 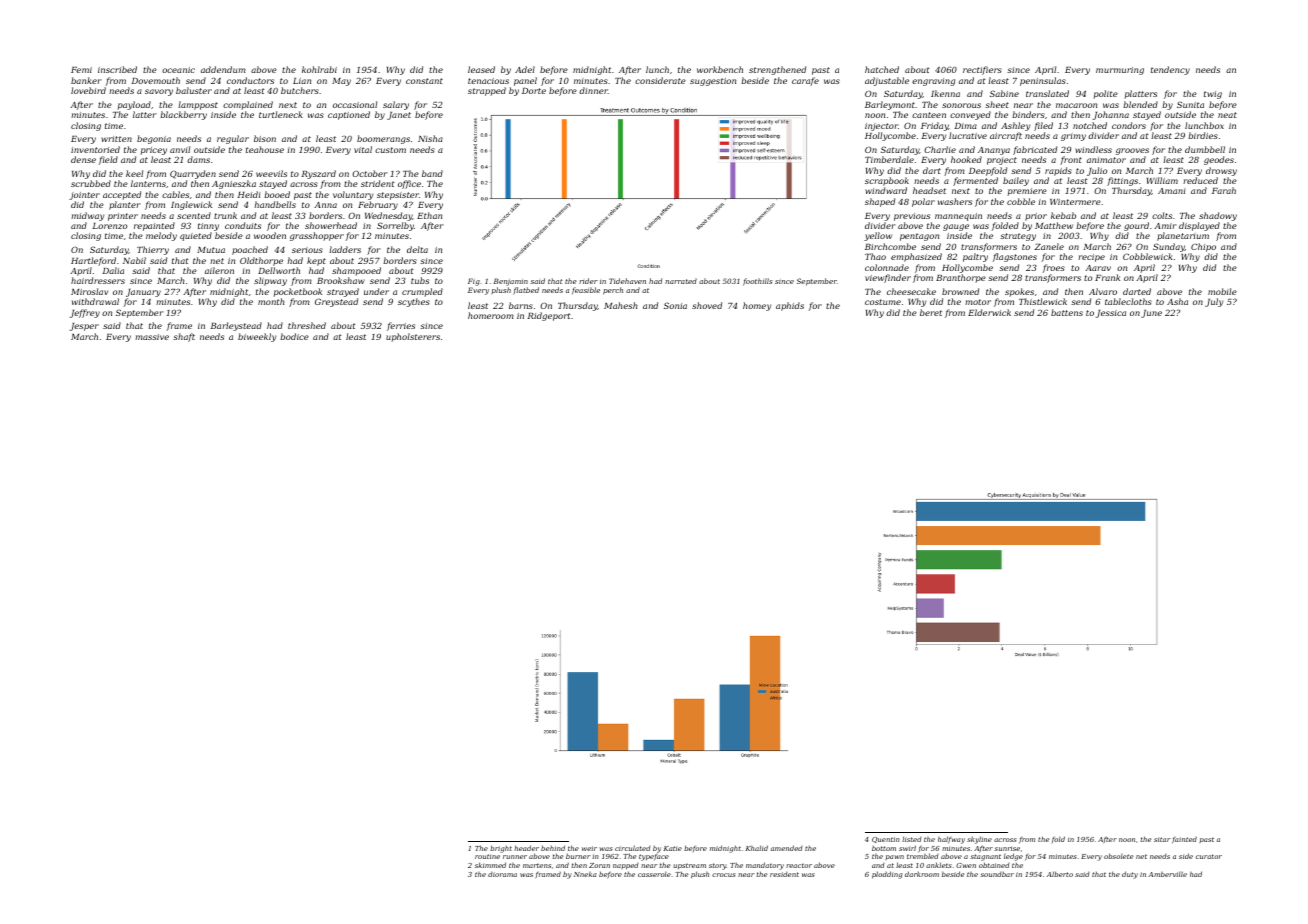 I want to click on sitar, so click(x=1162, y=839).
